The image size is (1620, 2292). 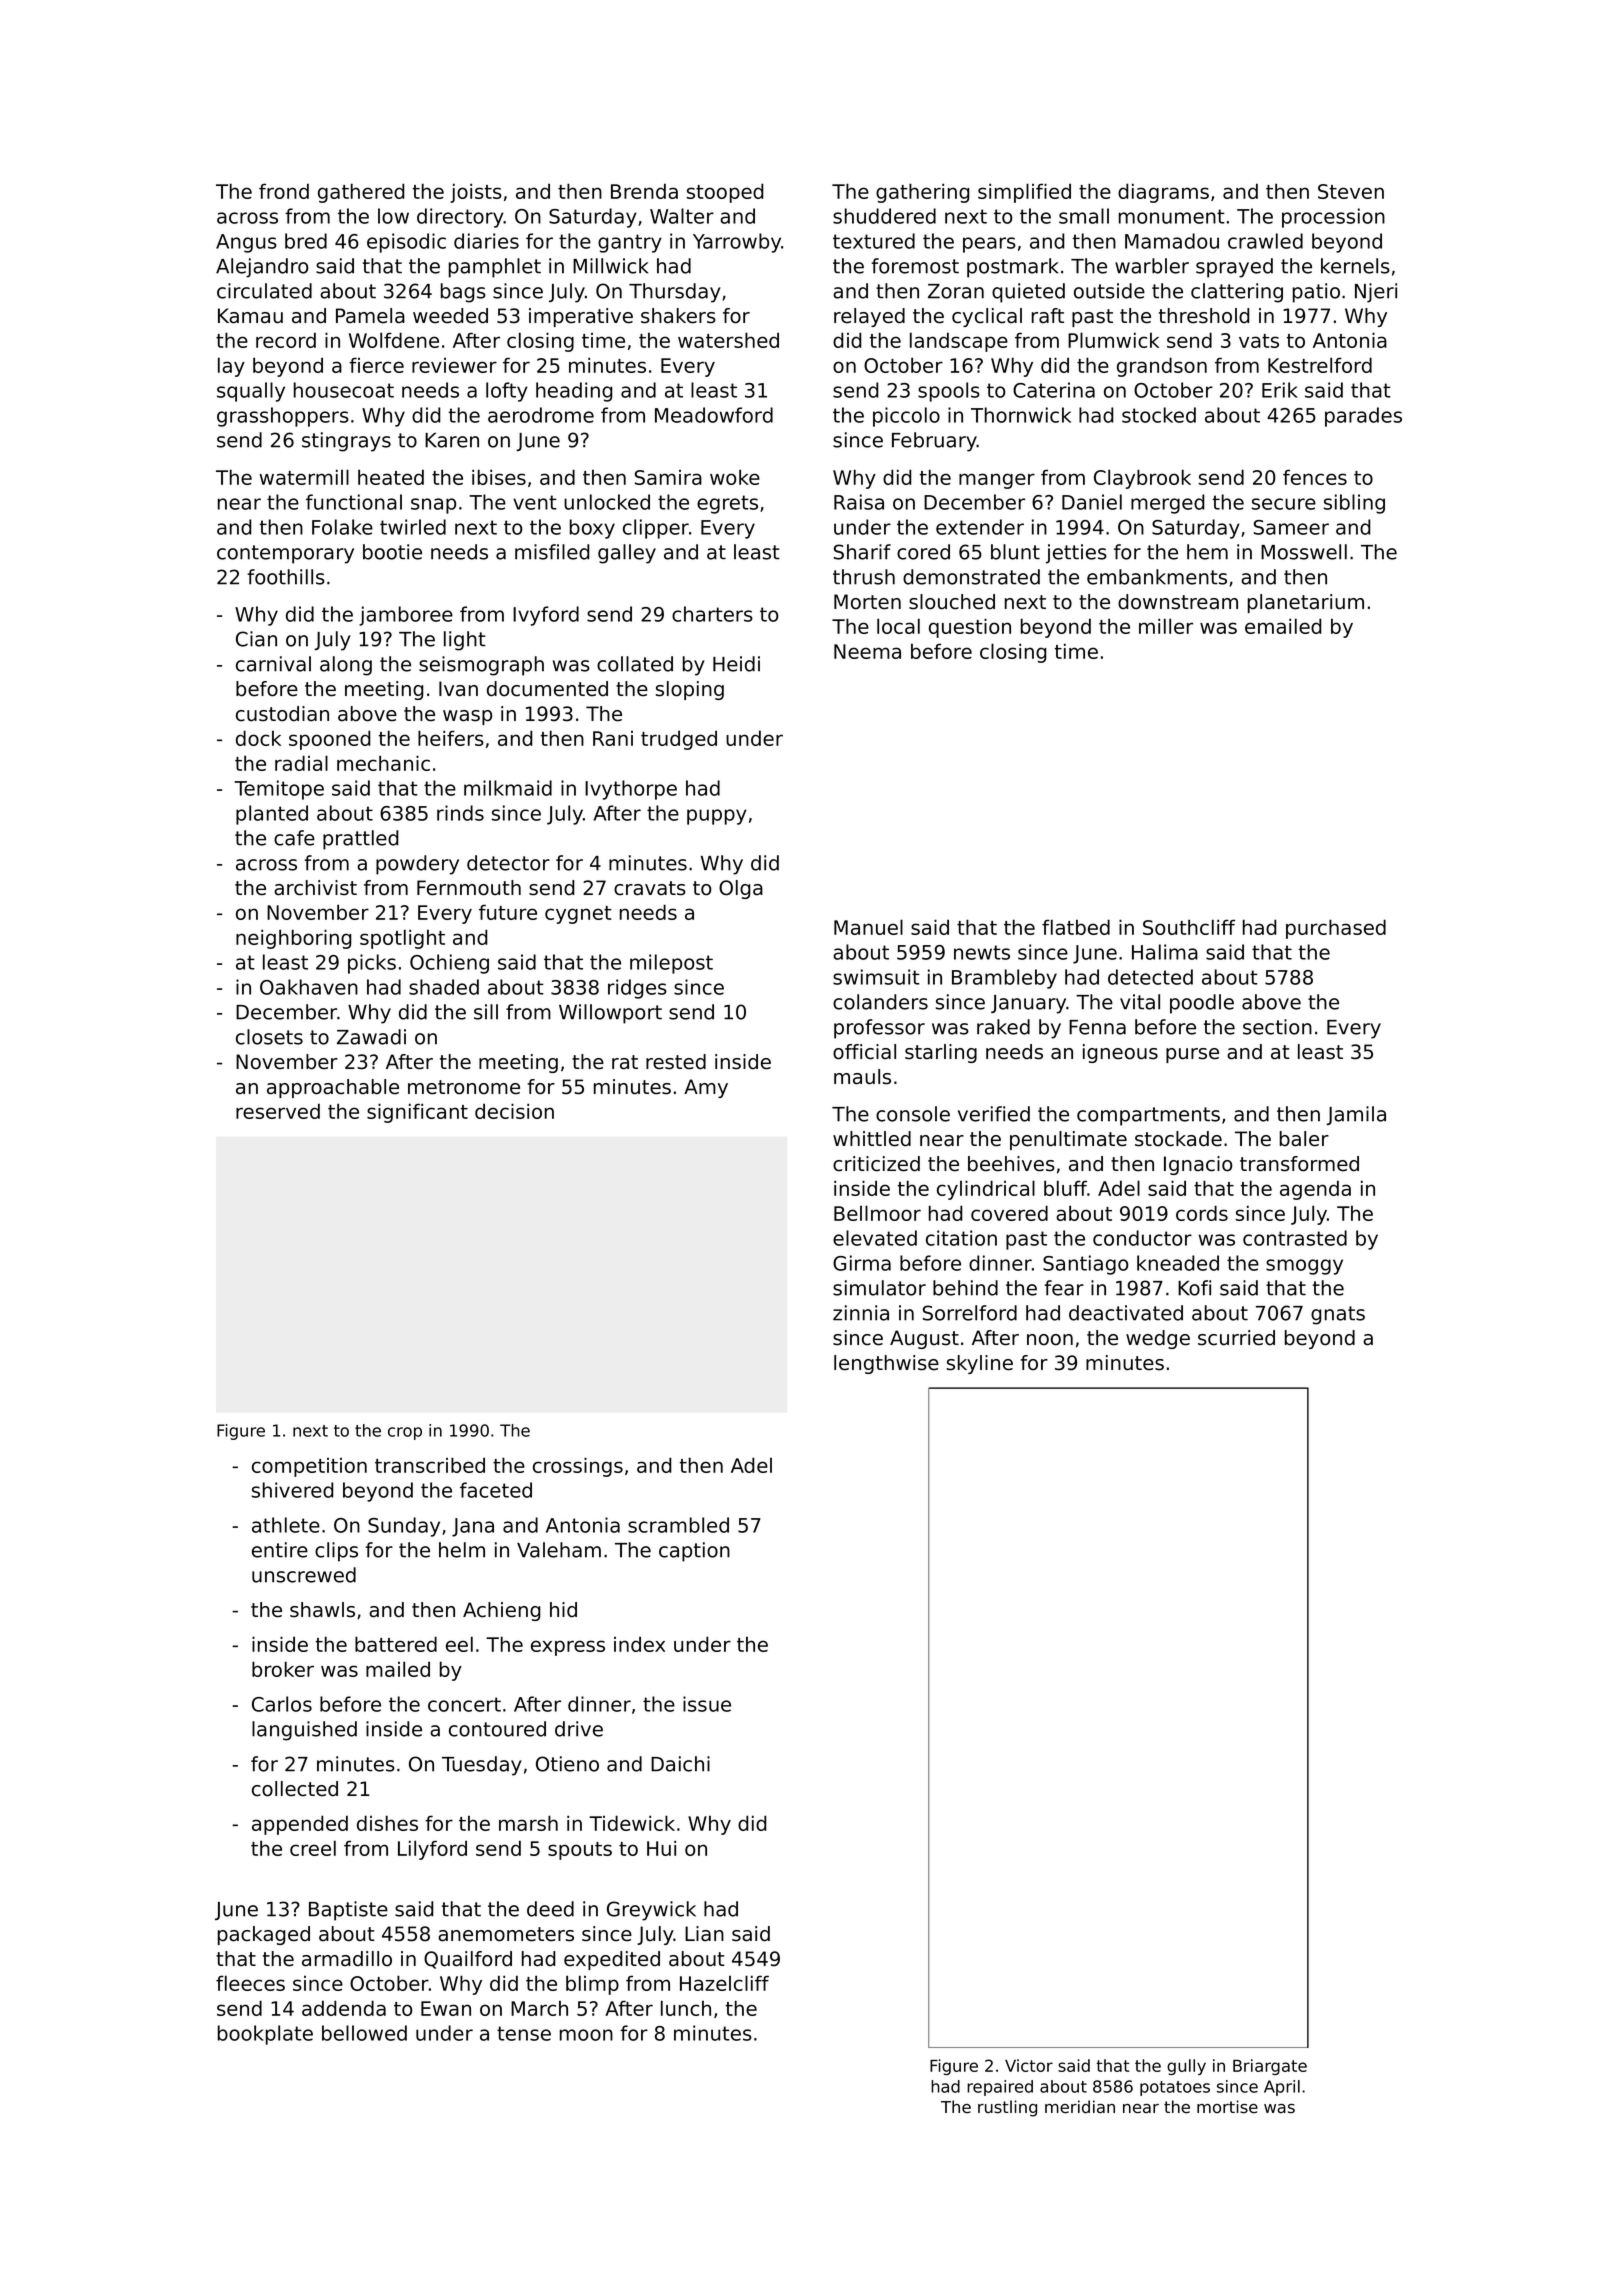 What do you see at coordinates (251, 392) in the image?
I see `squally` at bounding box center [251, 392].
